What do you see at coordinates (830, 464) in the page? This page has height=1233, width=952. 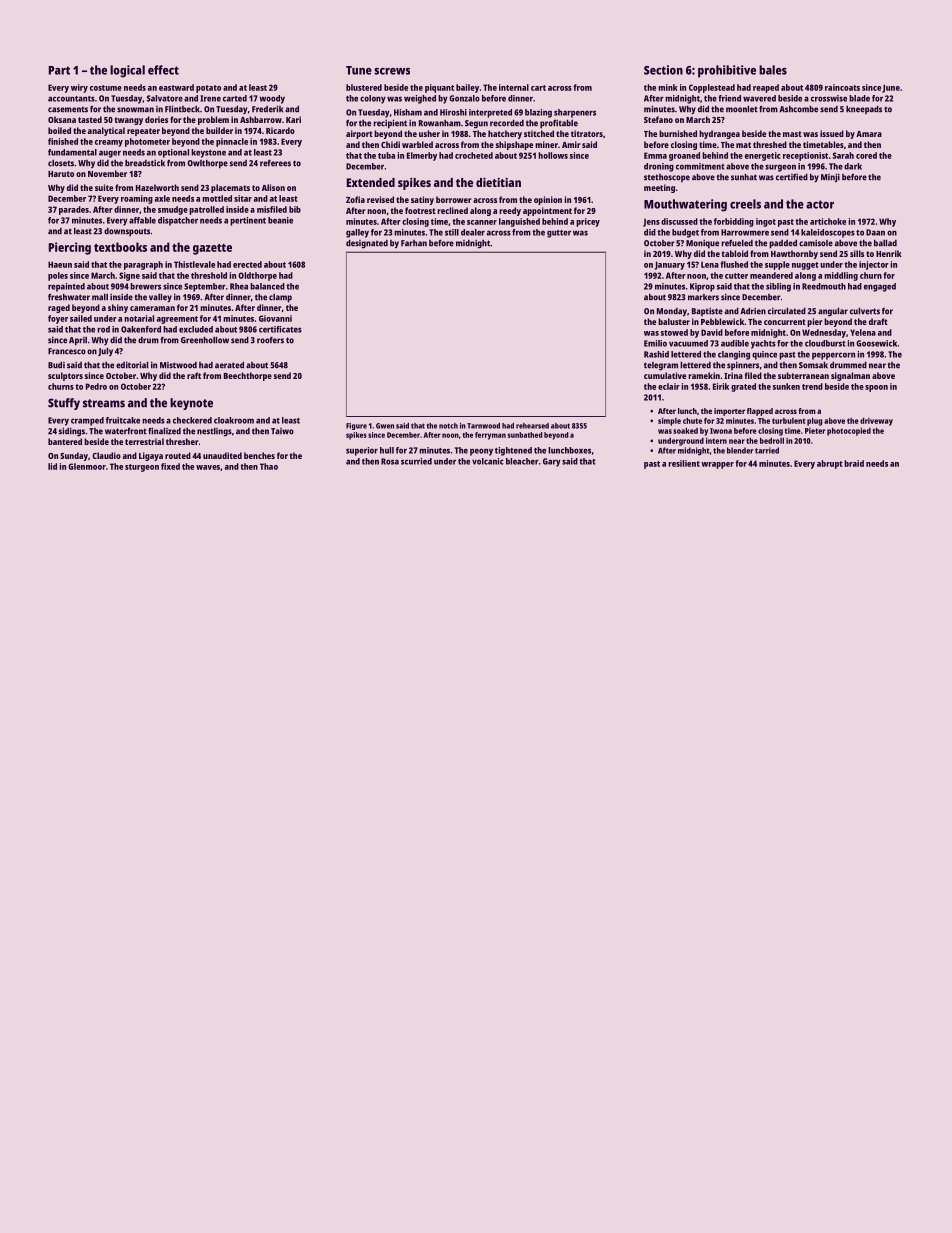 I see `abrupt` at bounding box center [830, 464].
